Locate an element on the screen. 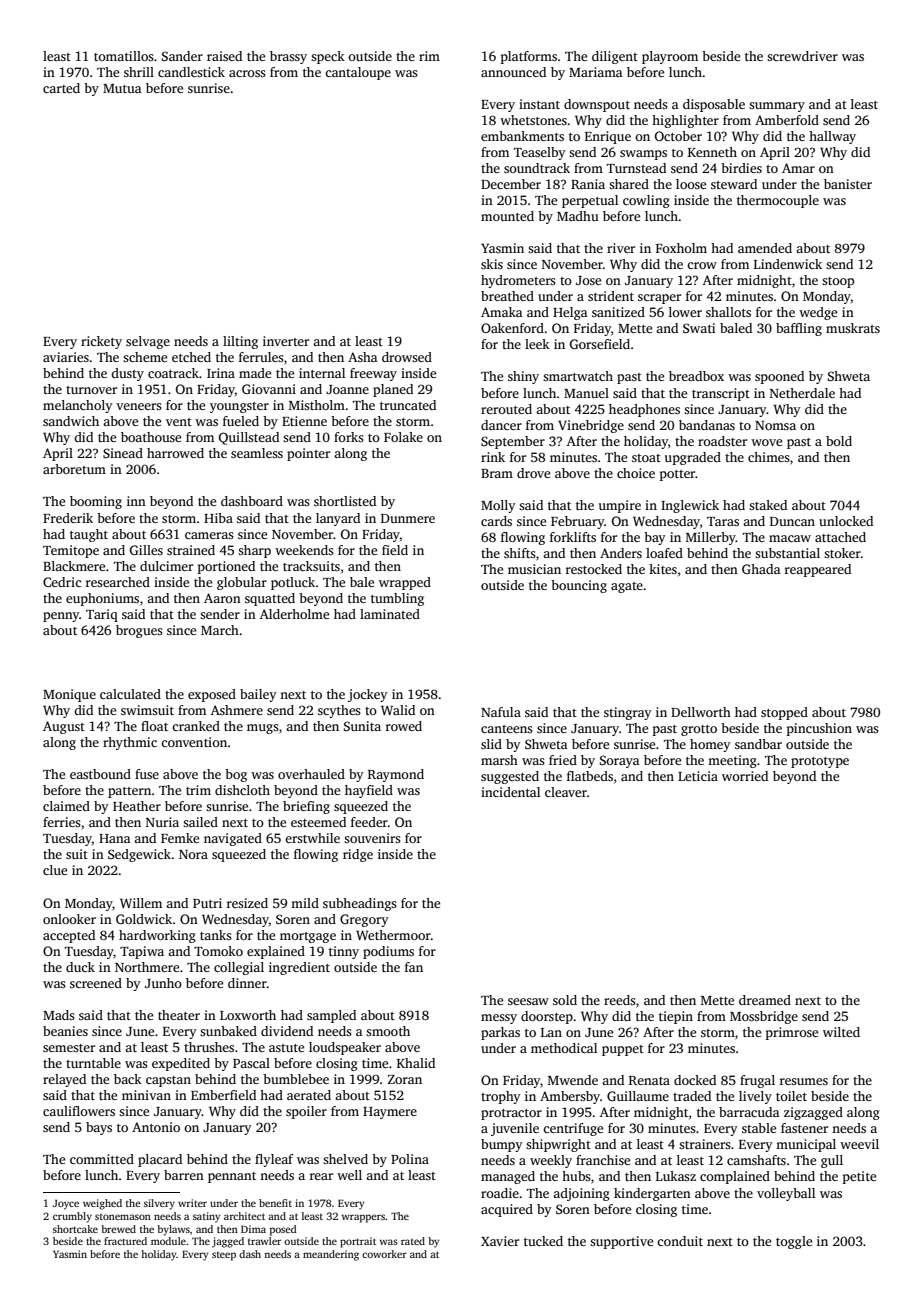 The image size is (924, 1308). Xavier is located at coordinates (500, 1241).
